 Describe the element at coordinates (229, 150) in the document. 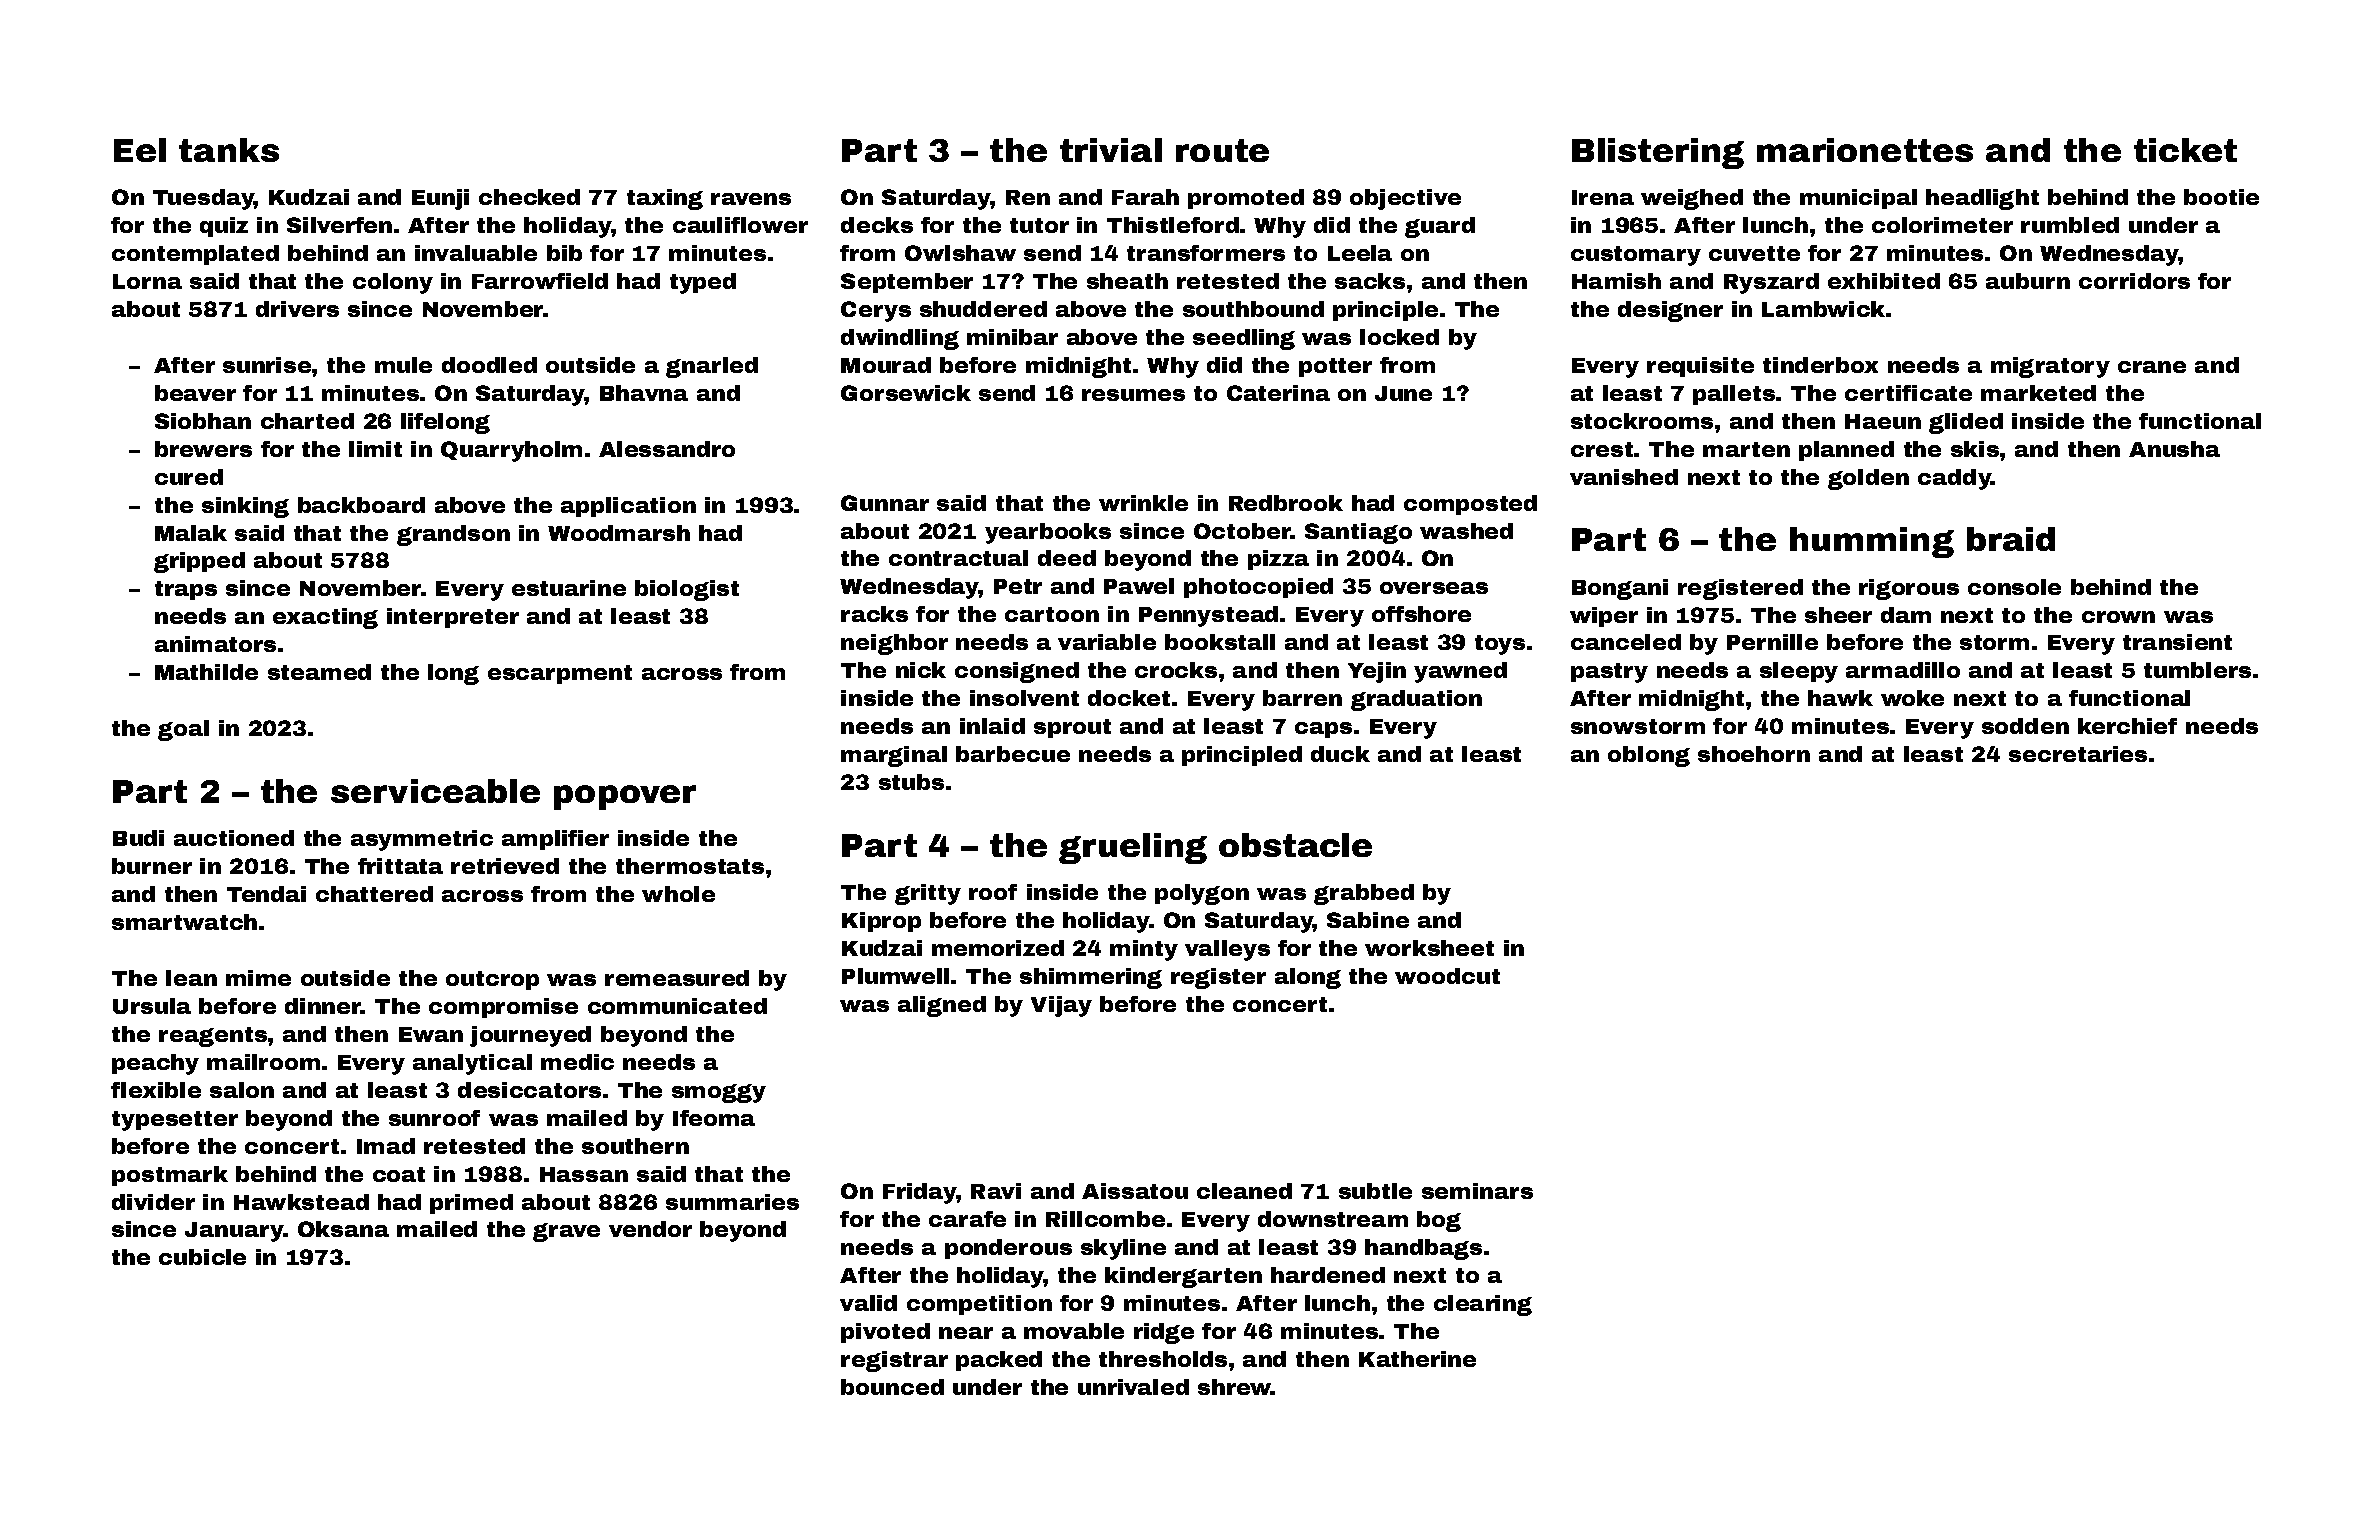

I see `tanks` at that location.
